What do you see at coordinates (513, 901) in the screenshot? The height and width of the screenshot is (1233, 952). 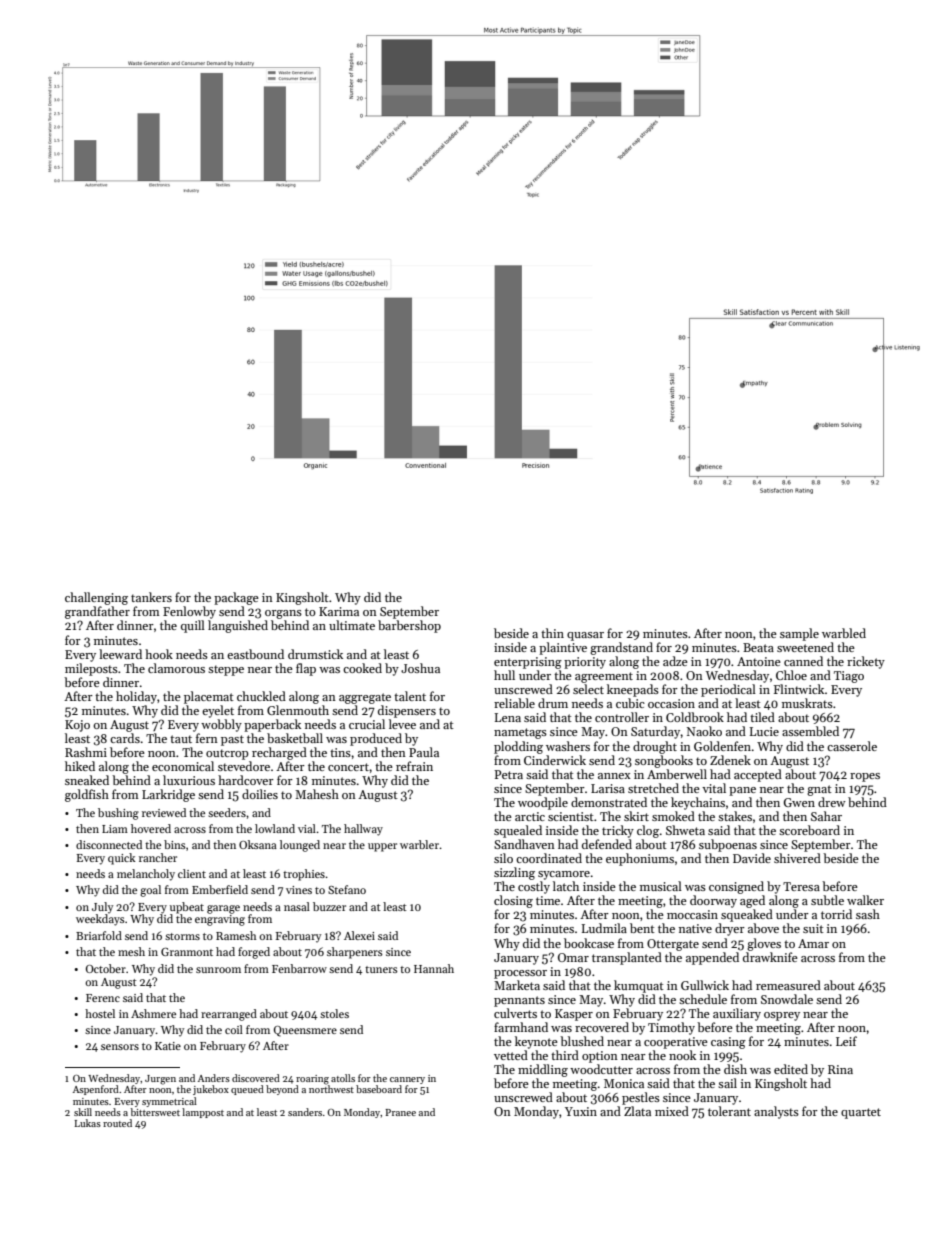 I see `closing` at bounding box center [513, 901].
